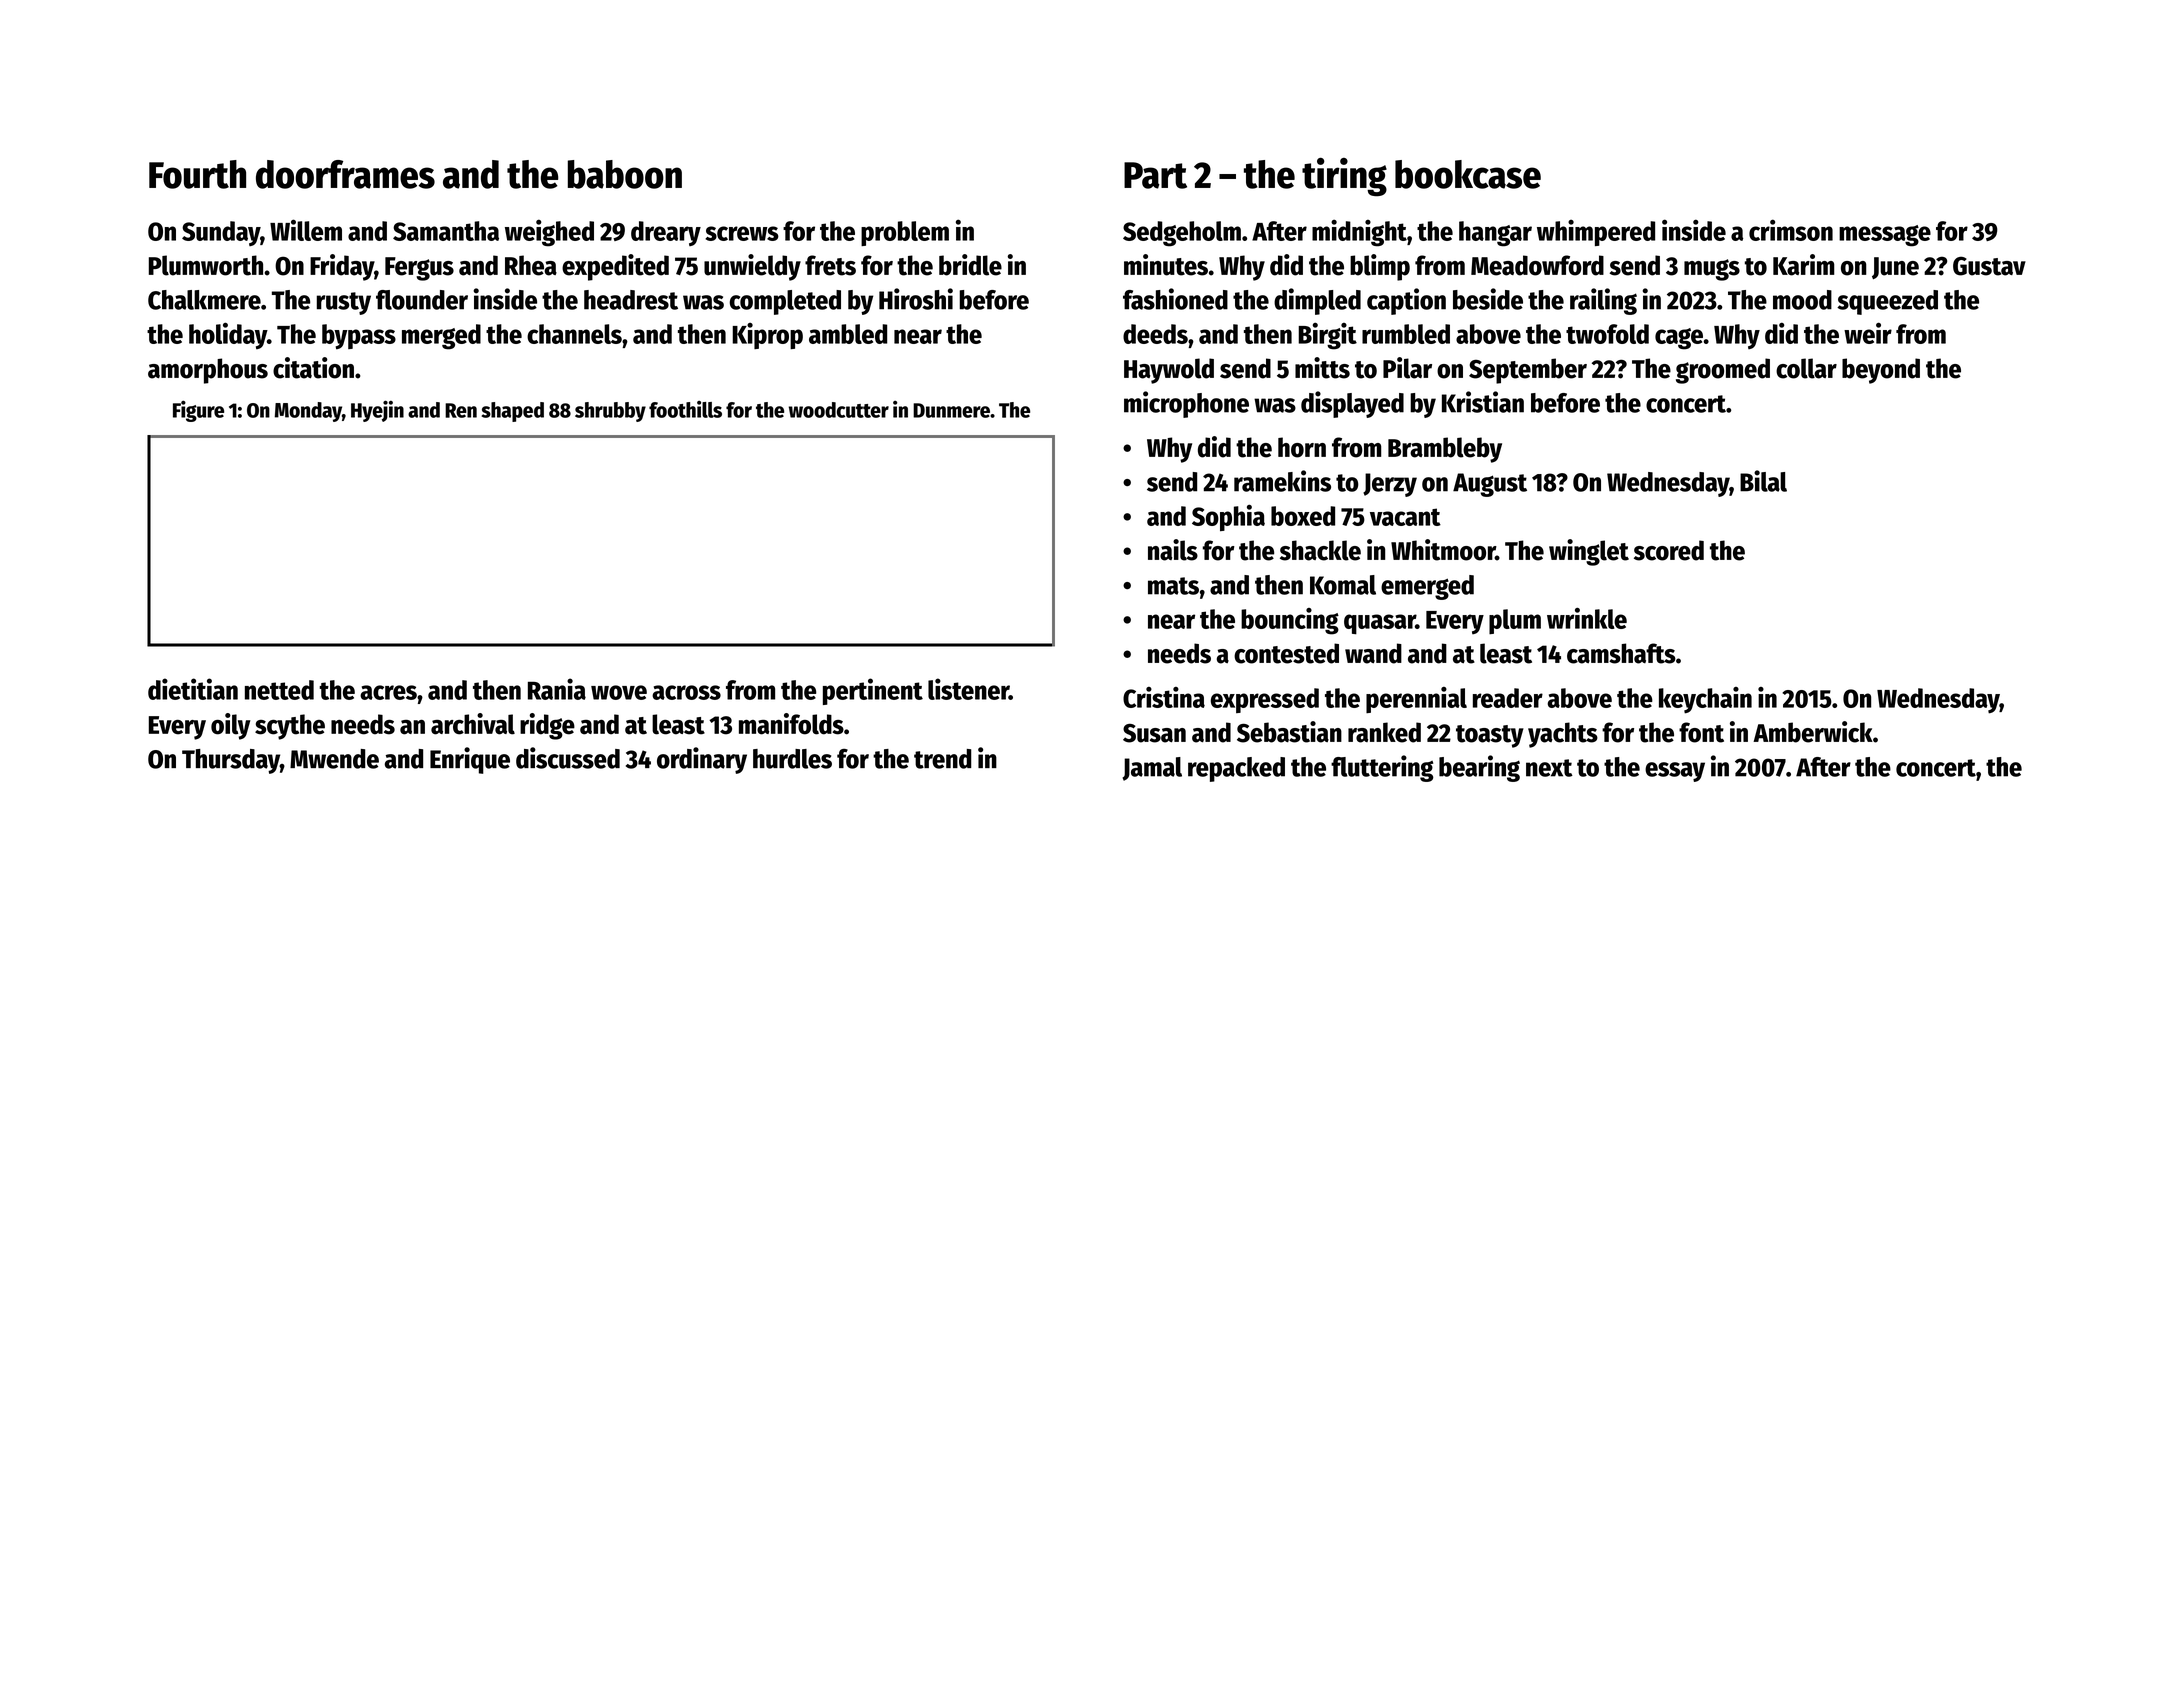 This screenshot has width=2178, height=1683. What do you see at coordinates (228, 335) in the screenshot?
I see `holiday` at bounding box center [228, 335].
